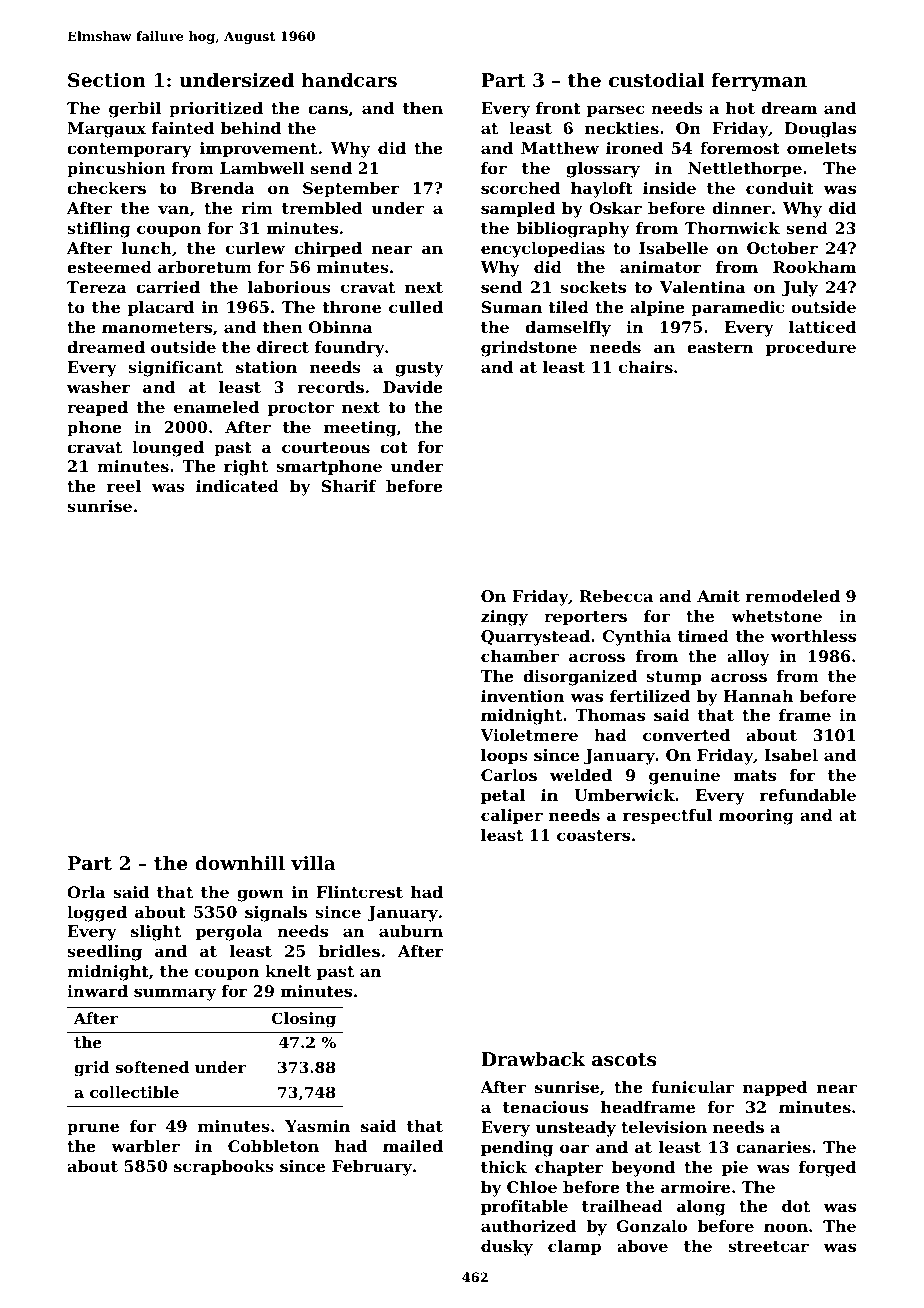 This page has width=924, height=1308. What do you see at coordinates (703, 636) in the page?
I see `timed` at bounding box center [703, 636].
